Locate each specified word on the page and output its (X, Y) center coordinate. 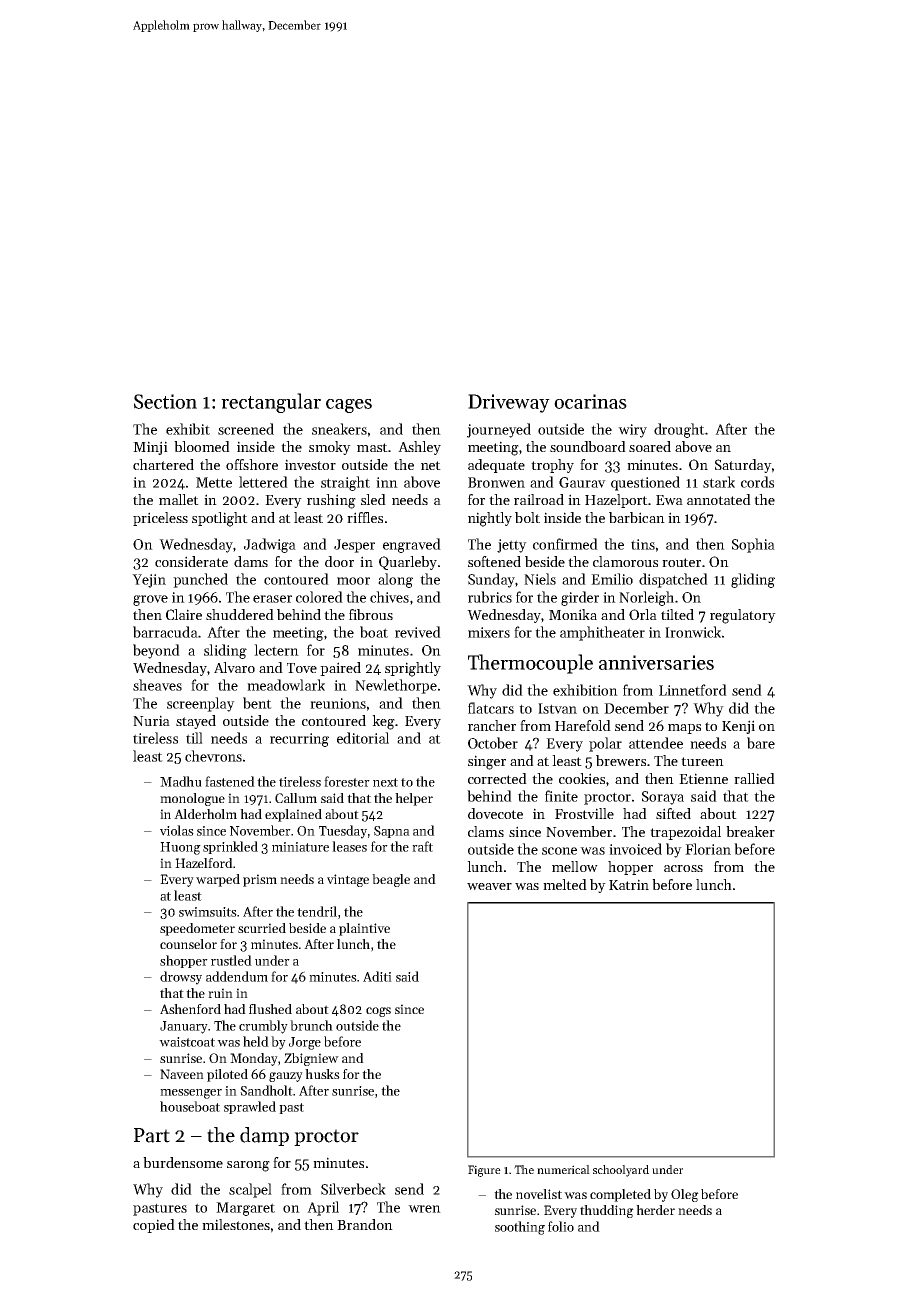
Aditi (377, 976)
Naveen (182, 1074)
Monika (573, 614)
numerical (563, 1169)
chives (389, 597)
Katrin (629, 884)
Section (165, 401)
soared (650, 446)
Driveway (509, 403)
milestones (236, 1224)
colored (319, 597)
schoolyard (621, 1171)
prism (260, 880)
